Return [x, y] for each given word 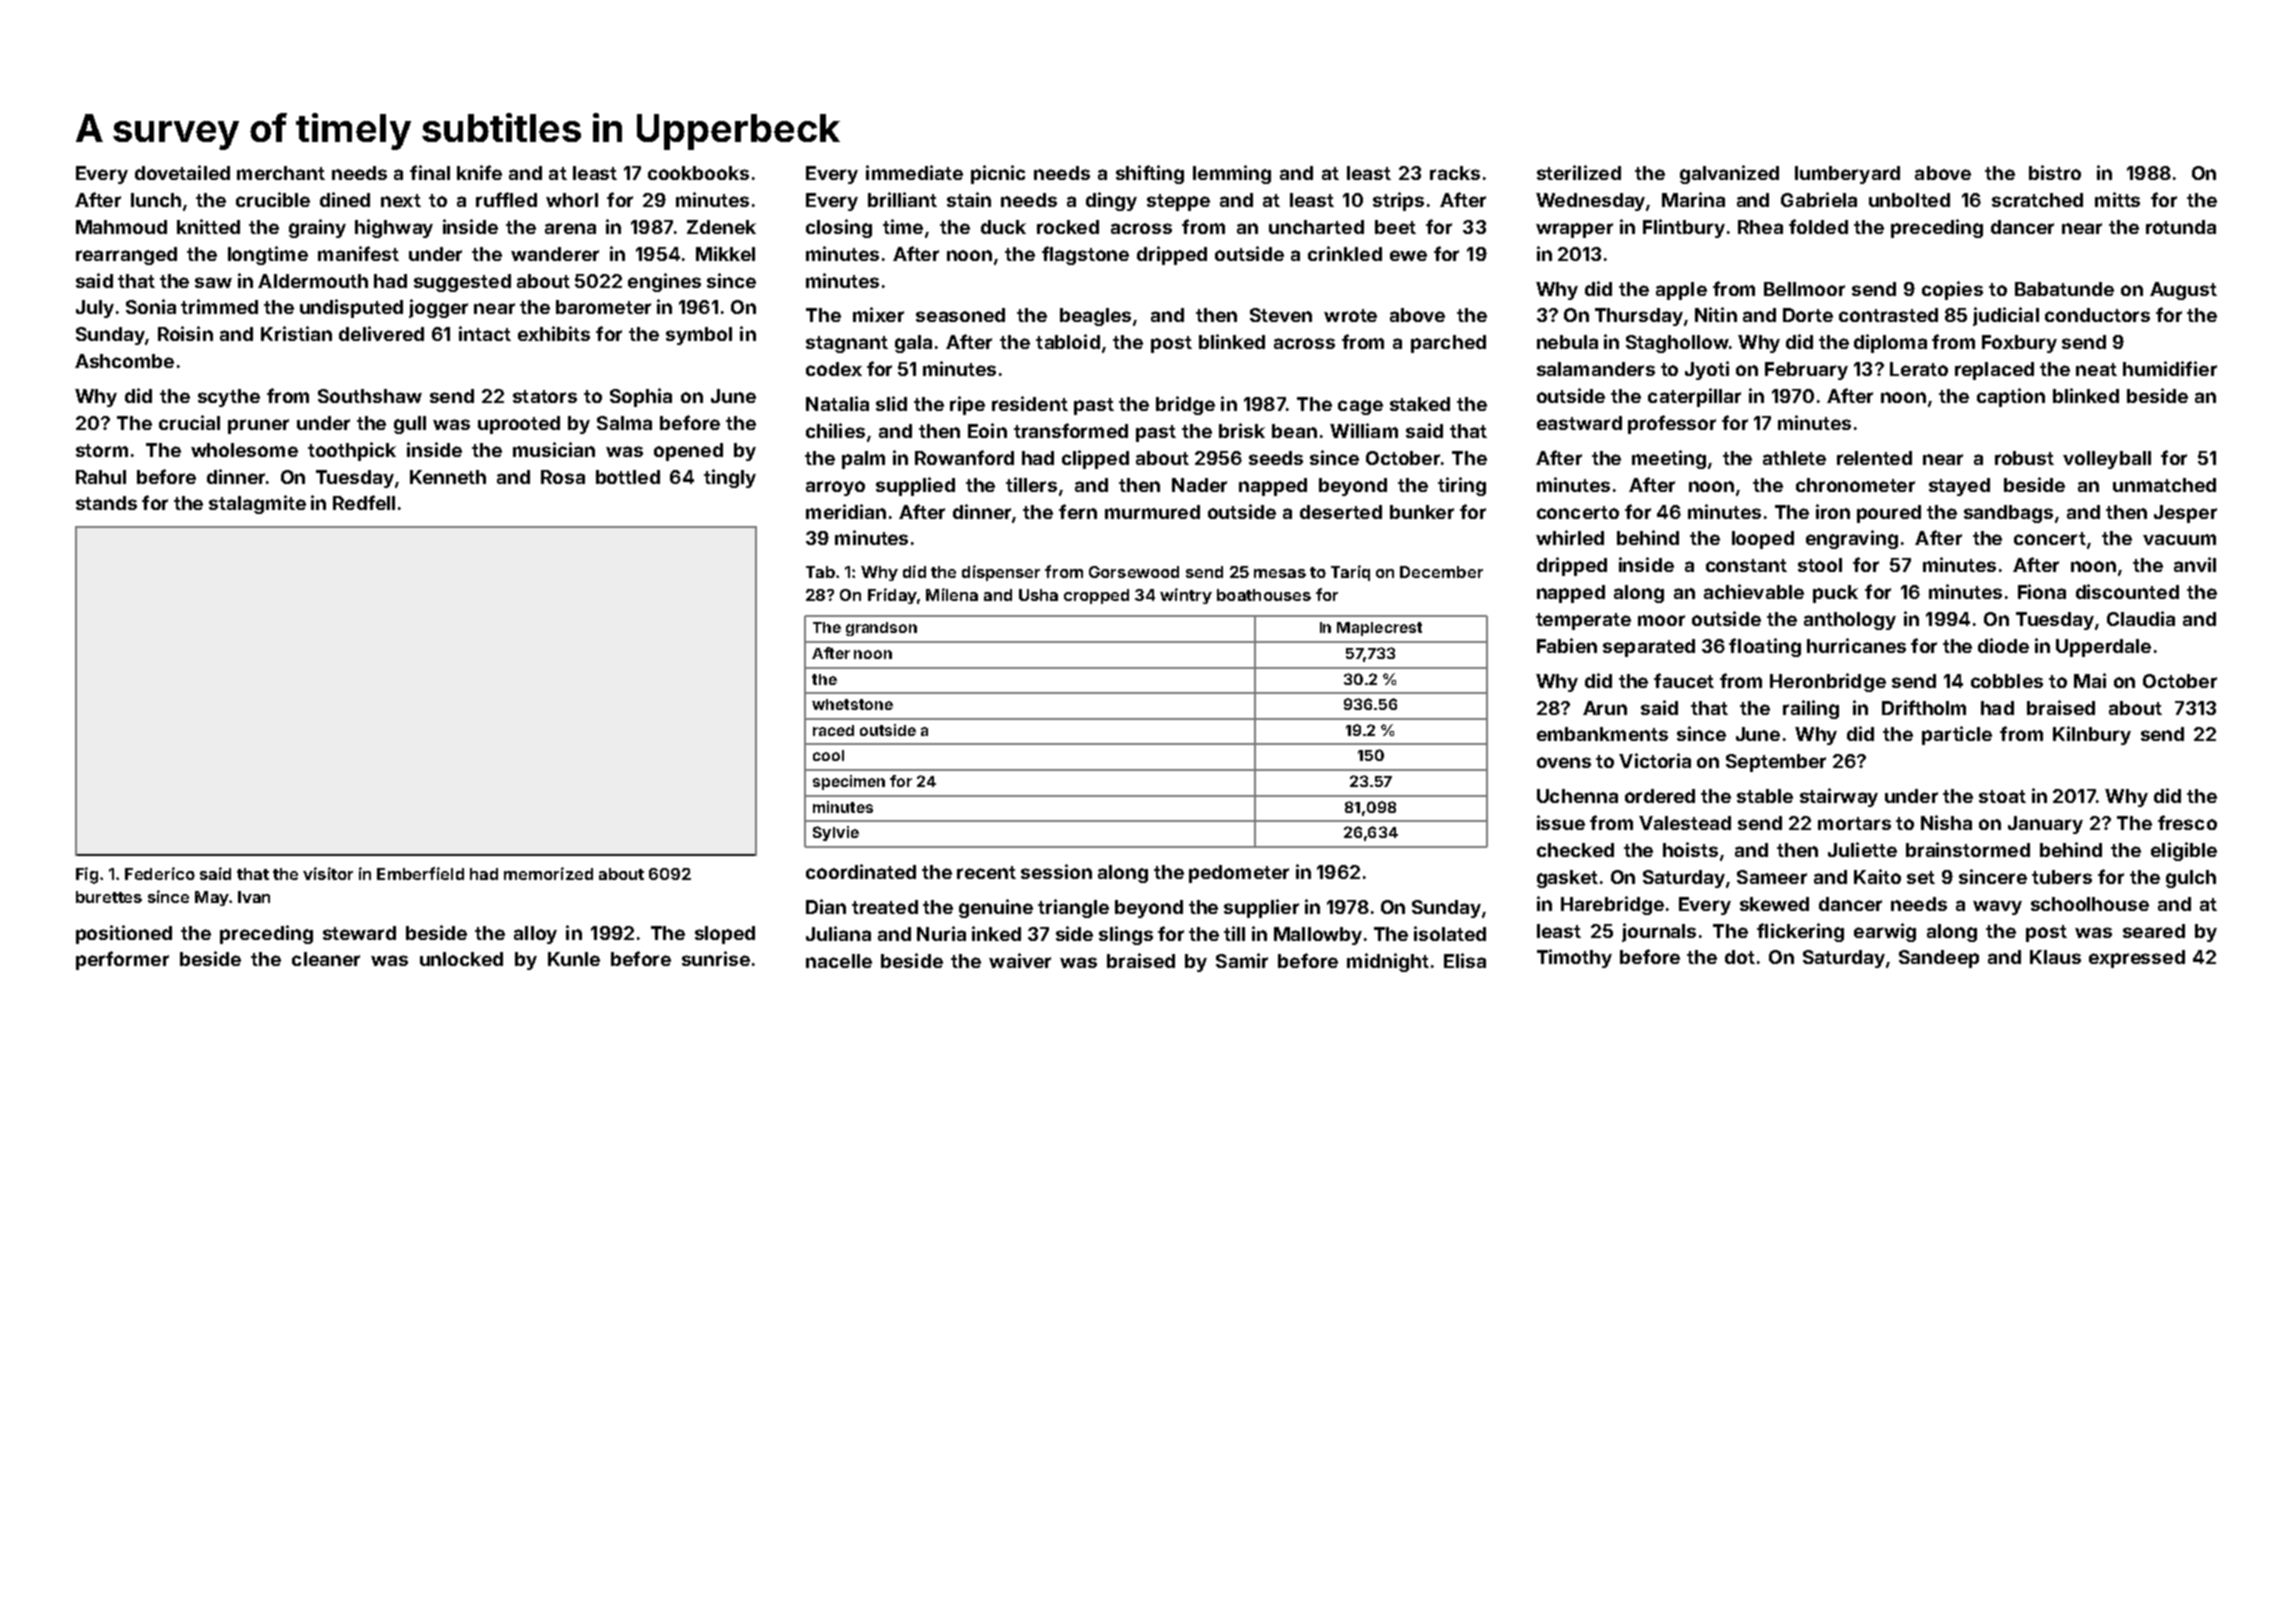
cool [828, 755]
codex [834, 369]
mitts [2117, 199]
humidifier [2170, 368]
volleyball [2107, 460]
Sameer [1772, 877]
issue [1561, 822]
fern [1078, 511]
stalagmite [257, 504]
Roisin [185, 333]
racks [1455, 173]
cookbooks [698, 173]
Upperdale [2103, 648]
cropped [1096, 596]
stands [106, 503]
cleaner [326, 959]
